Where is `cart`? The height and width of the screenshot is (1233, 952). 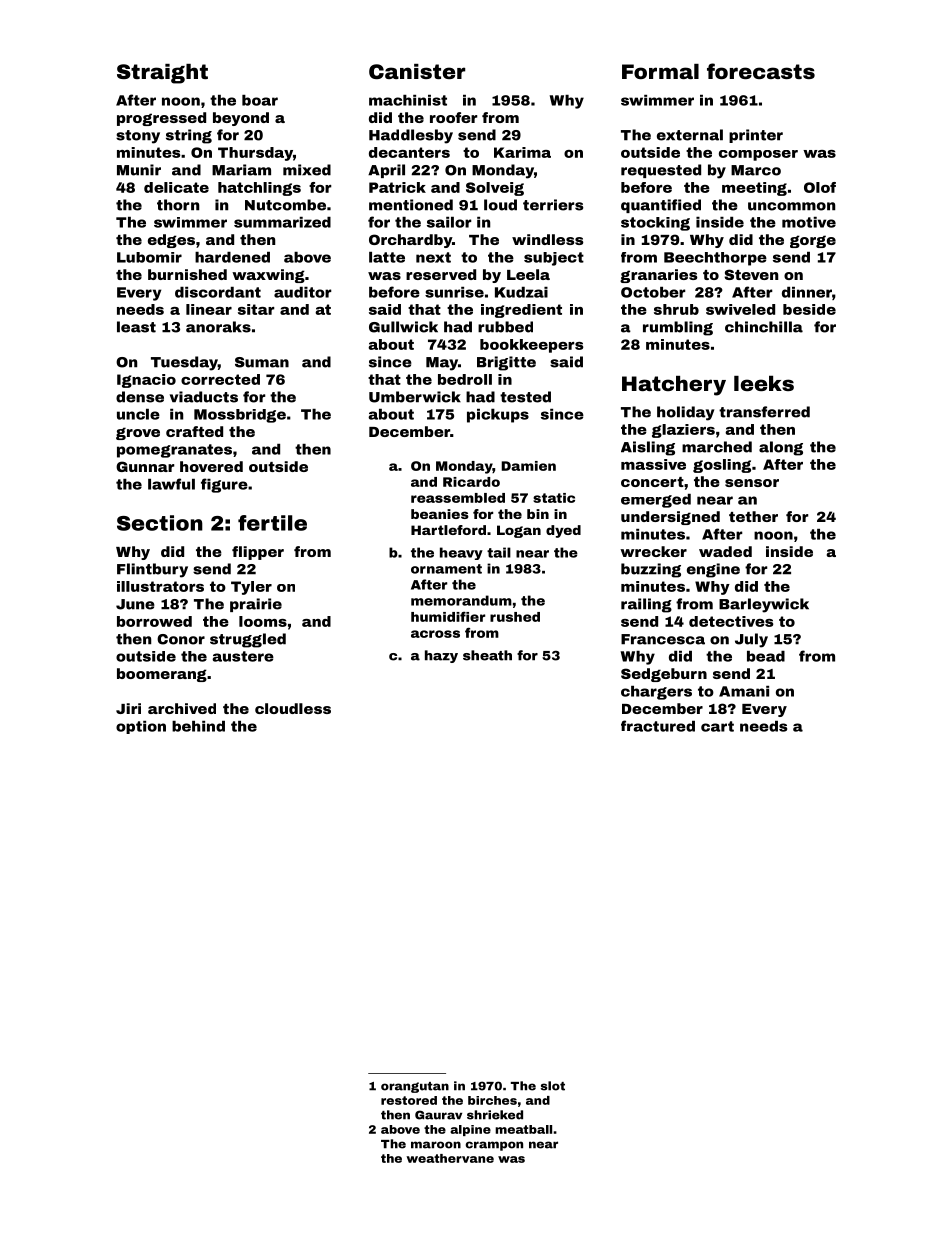
cart is located at coordinates (717, 726).
